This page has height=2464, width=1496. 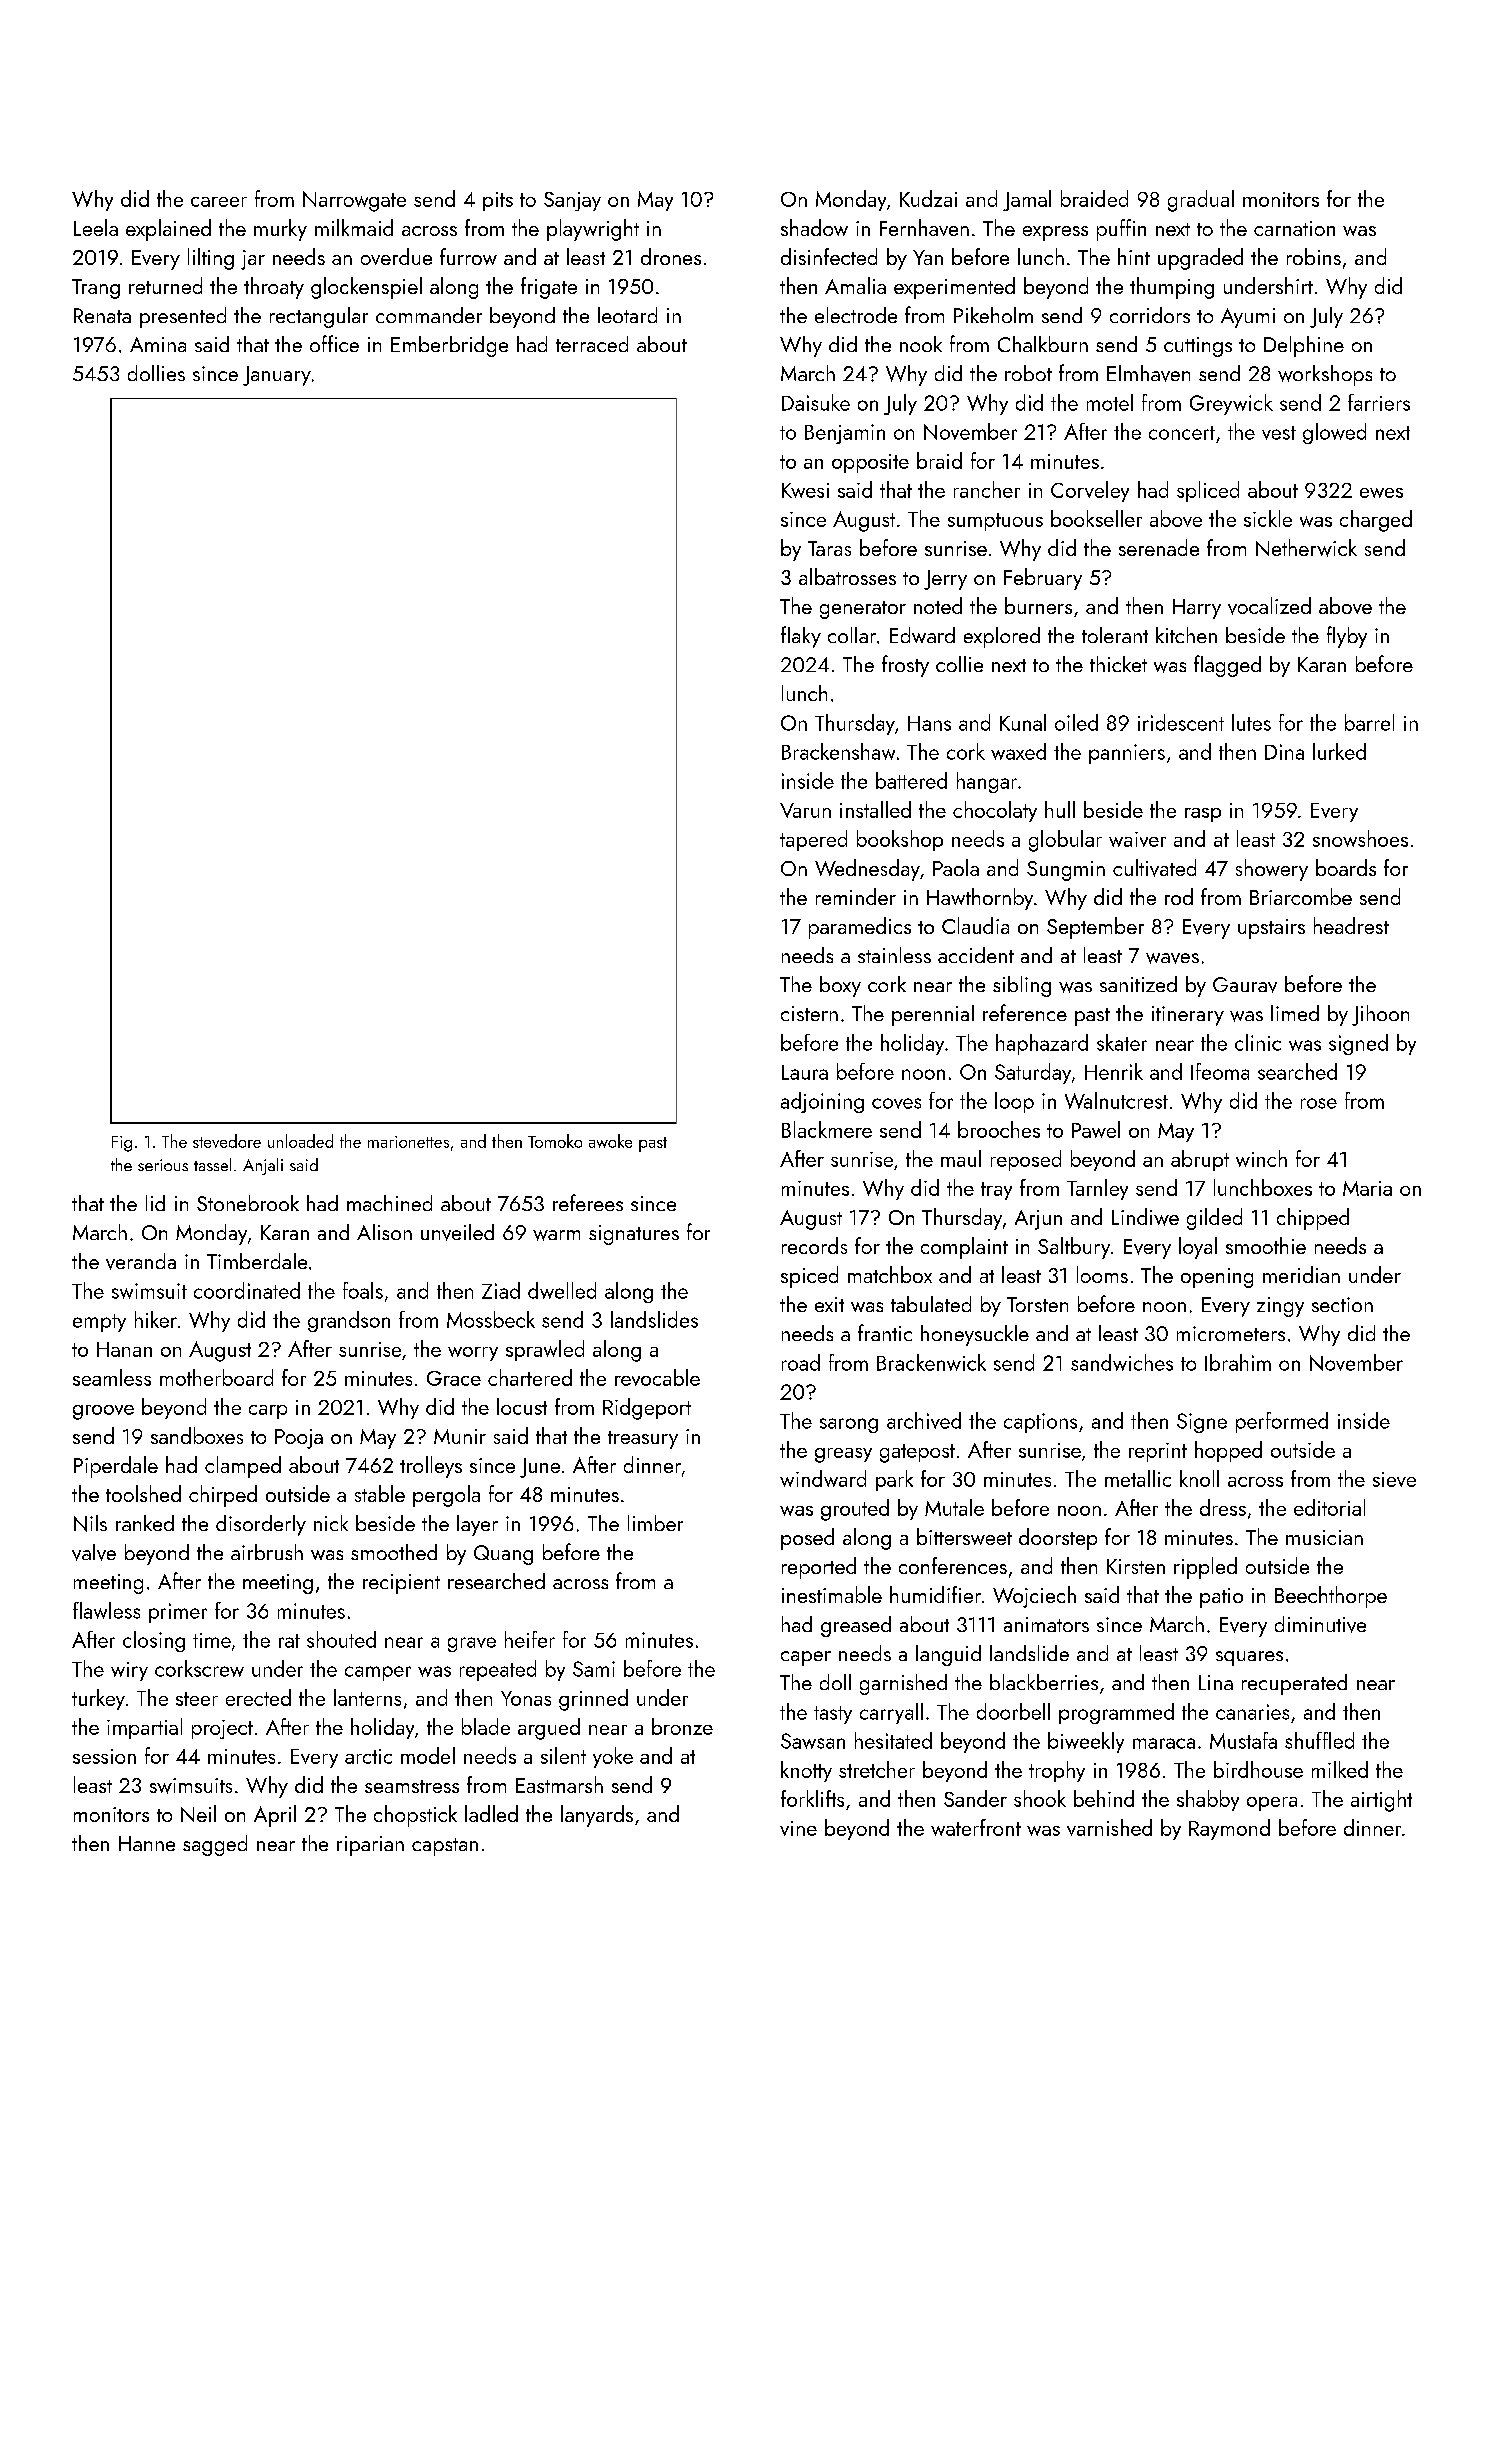 I want to click on January, so click(x=277, y=376).
